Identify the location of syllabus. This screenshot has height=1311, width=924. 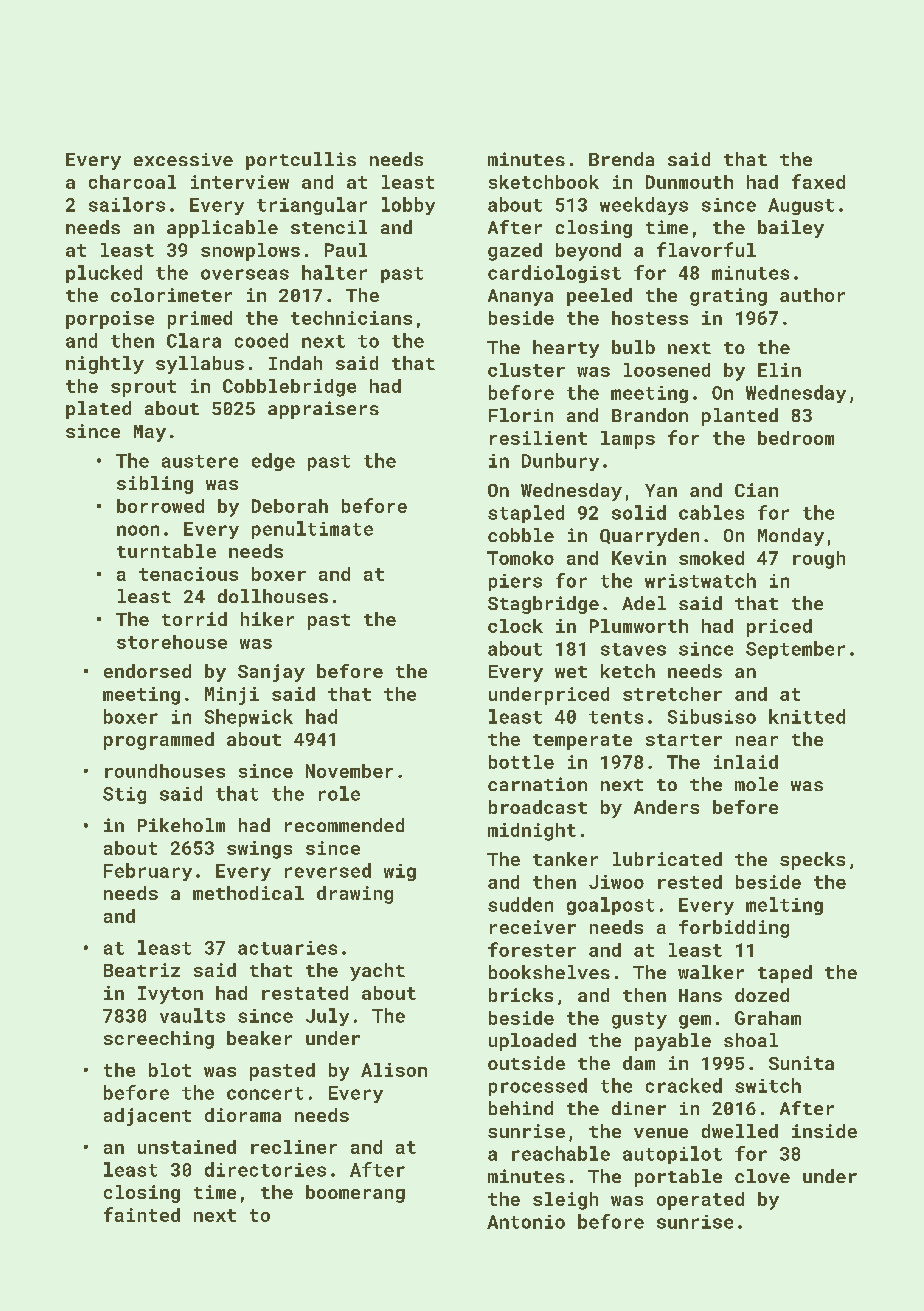
(200, 365).
